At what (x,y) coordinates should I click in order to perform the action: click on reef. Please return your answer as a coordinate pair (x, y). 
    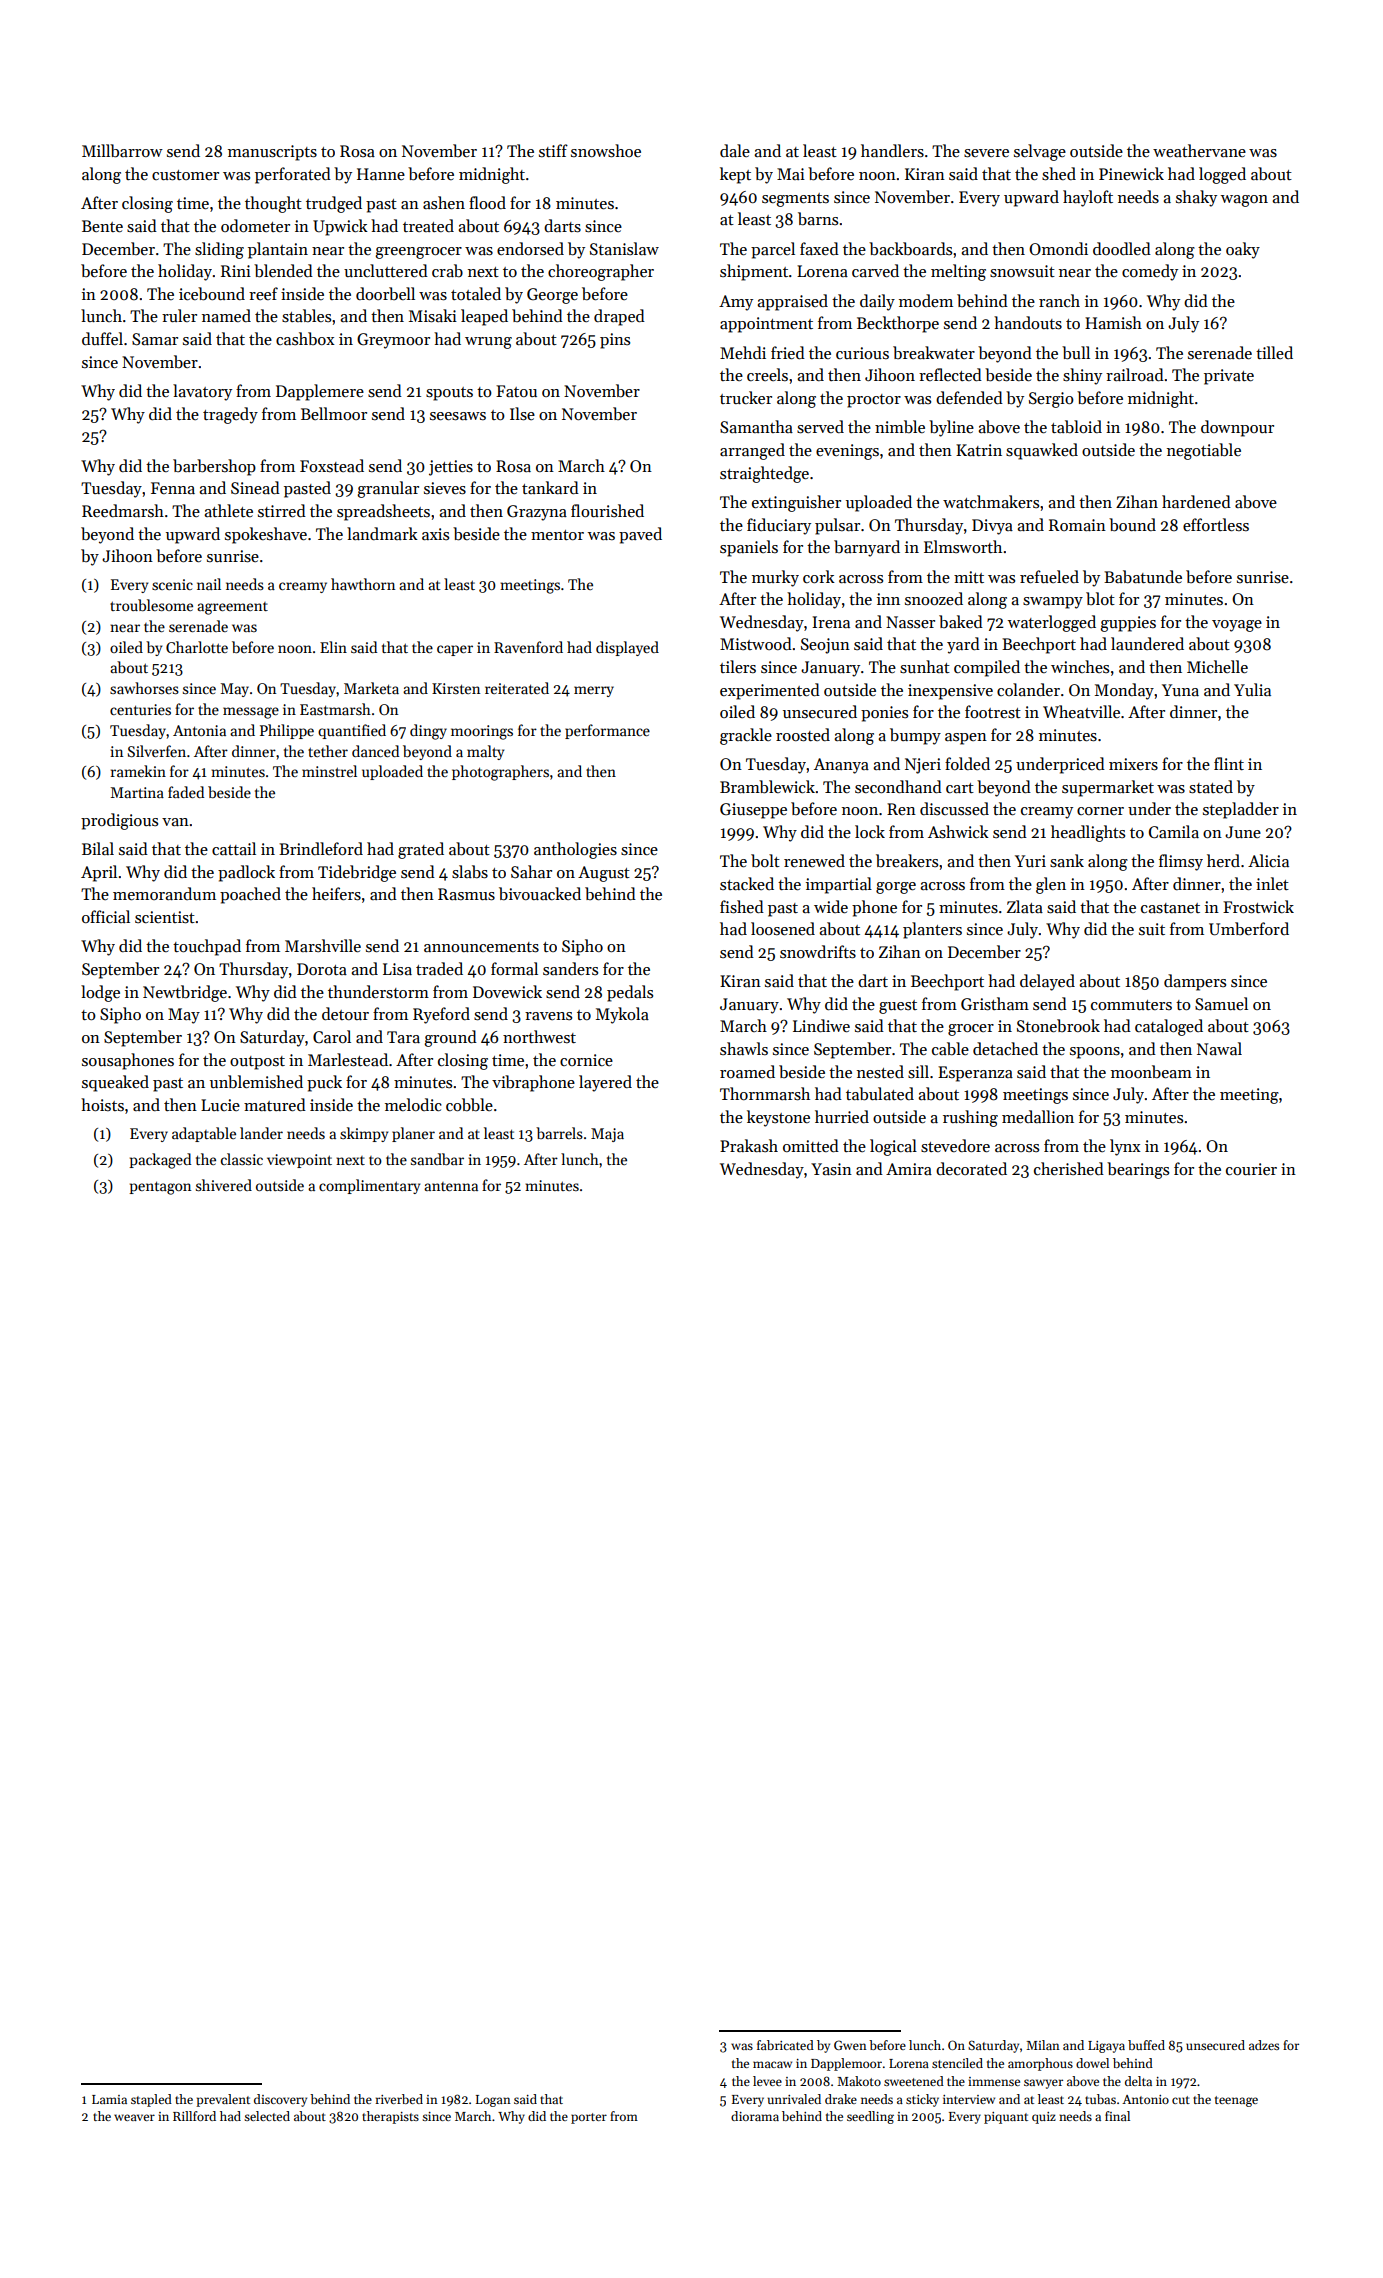
    Looking at the image, I should click on (263, 293).
